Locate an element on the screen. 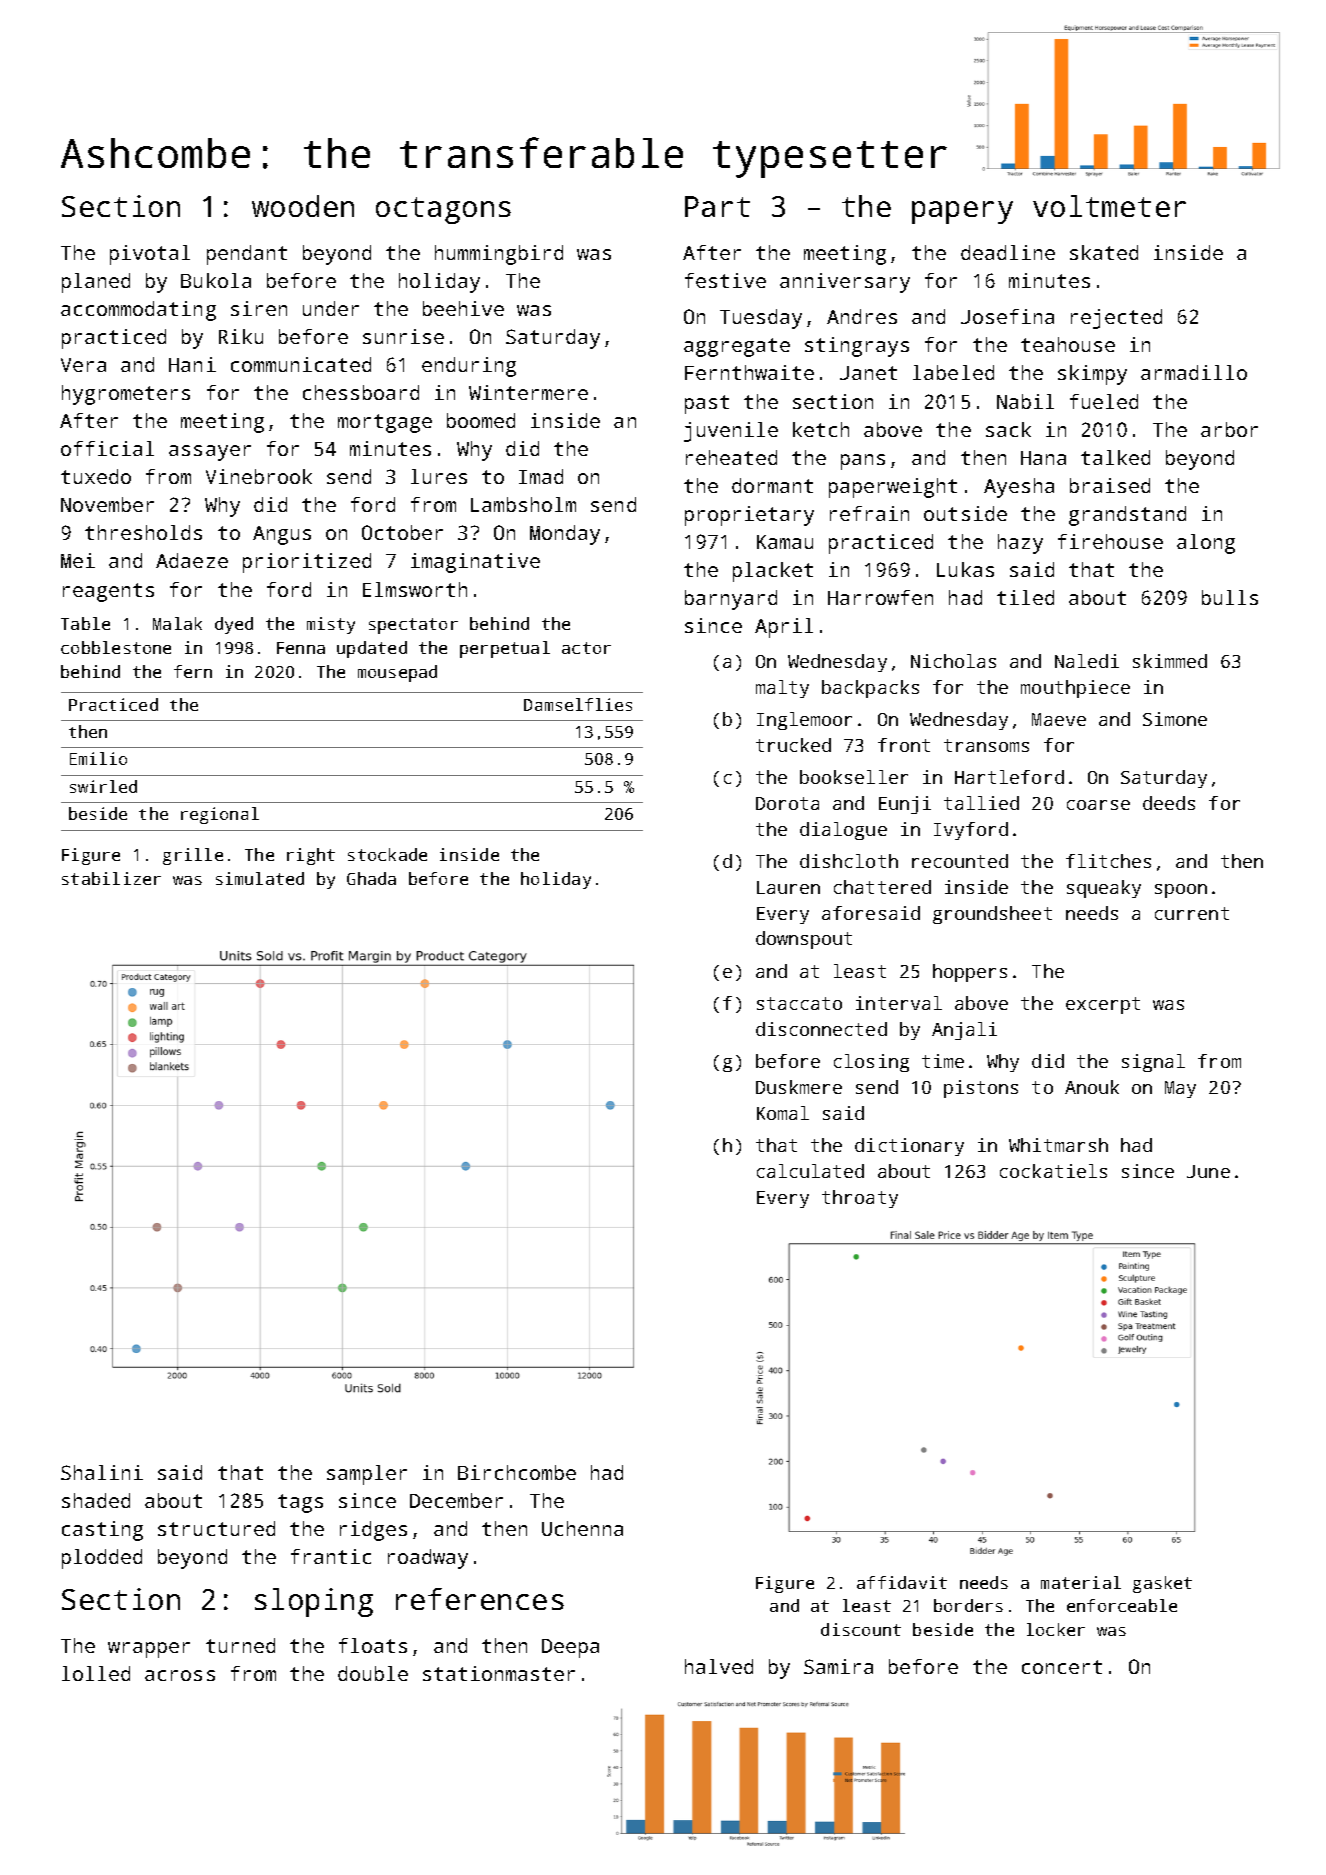  cobblestone is located at coordinates (116, 647).
